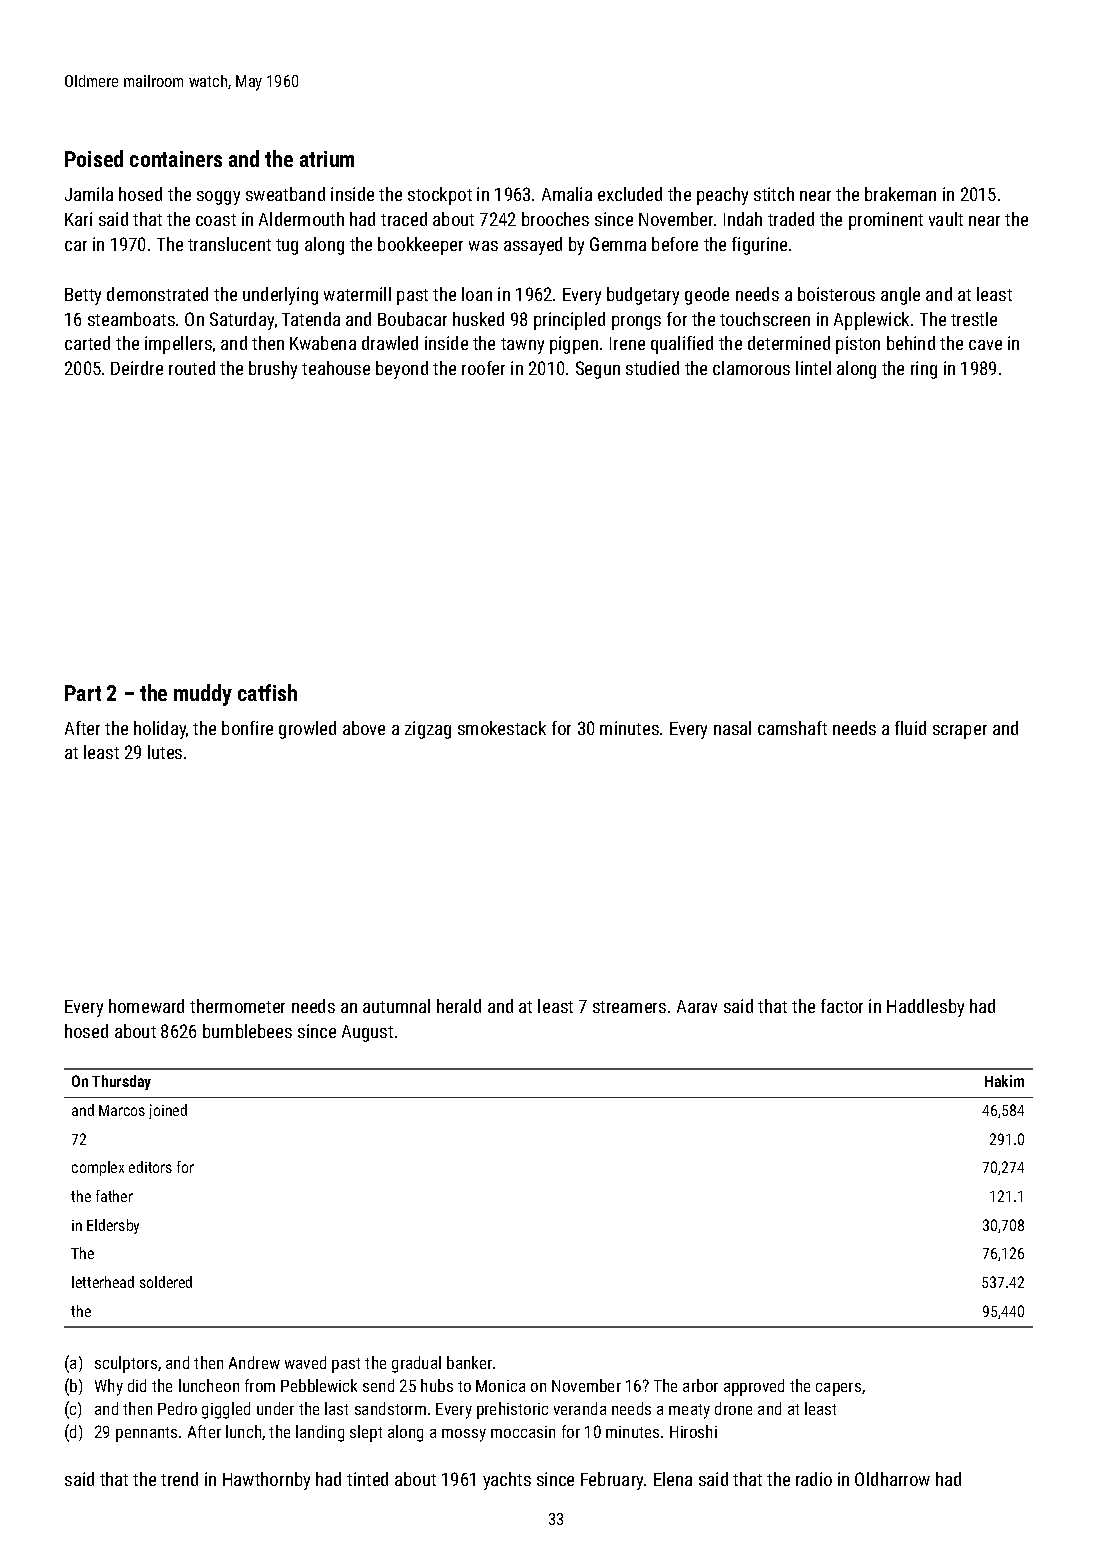  What do you see at coordinates (267, 692) in the image?
I see `catfish` at bounding box center [267, 692].
